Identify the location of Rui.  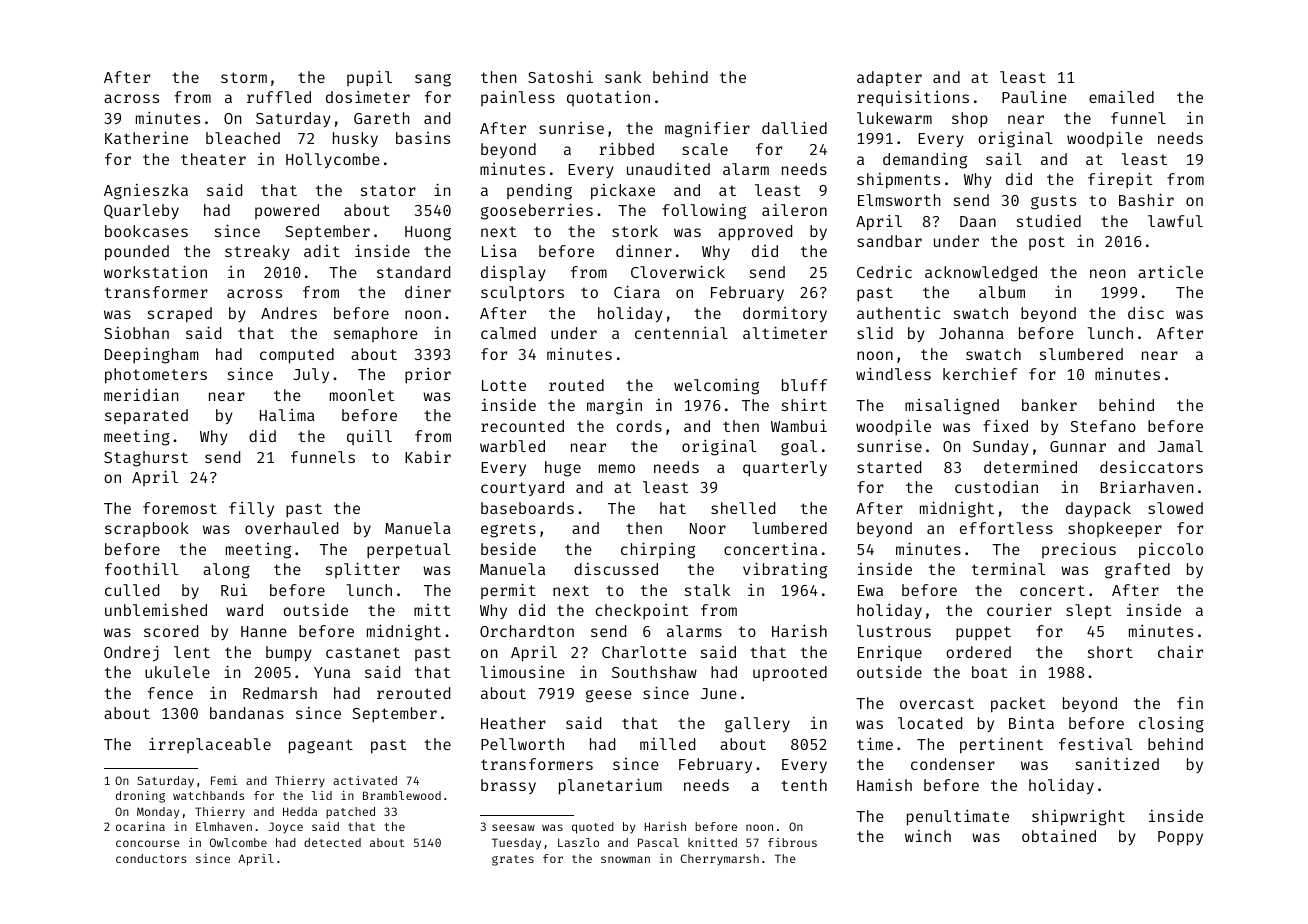
(234, 590).
